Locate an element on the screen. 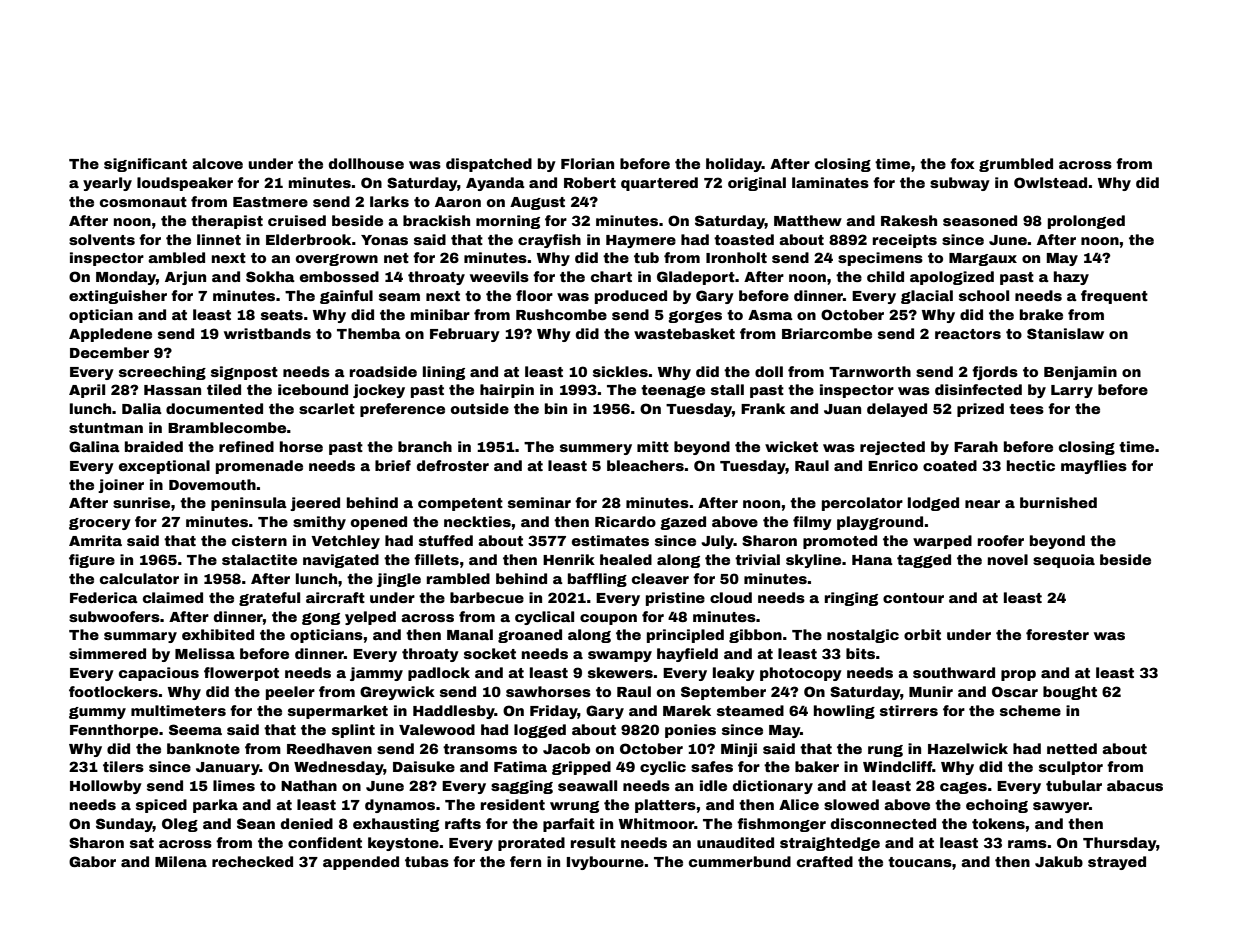 This screenshot has width=1233, height=952. alcove is located at coordinates (217, 163).
